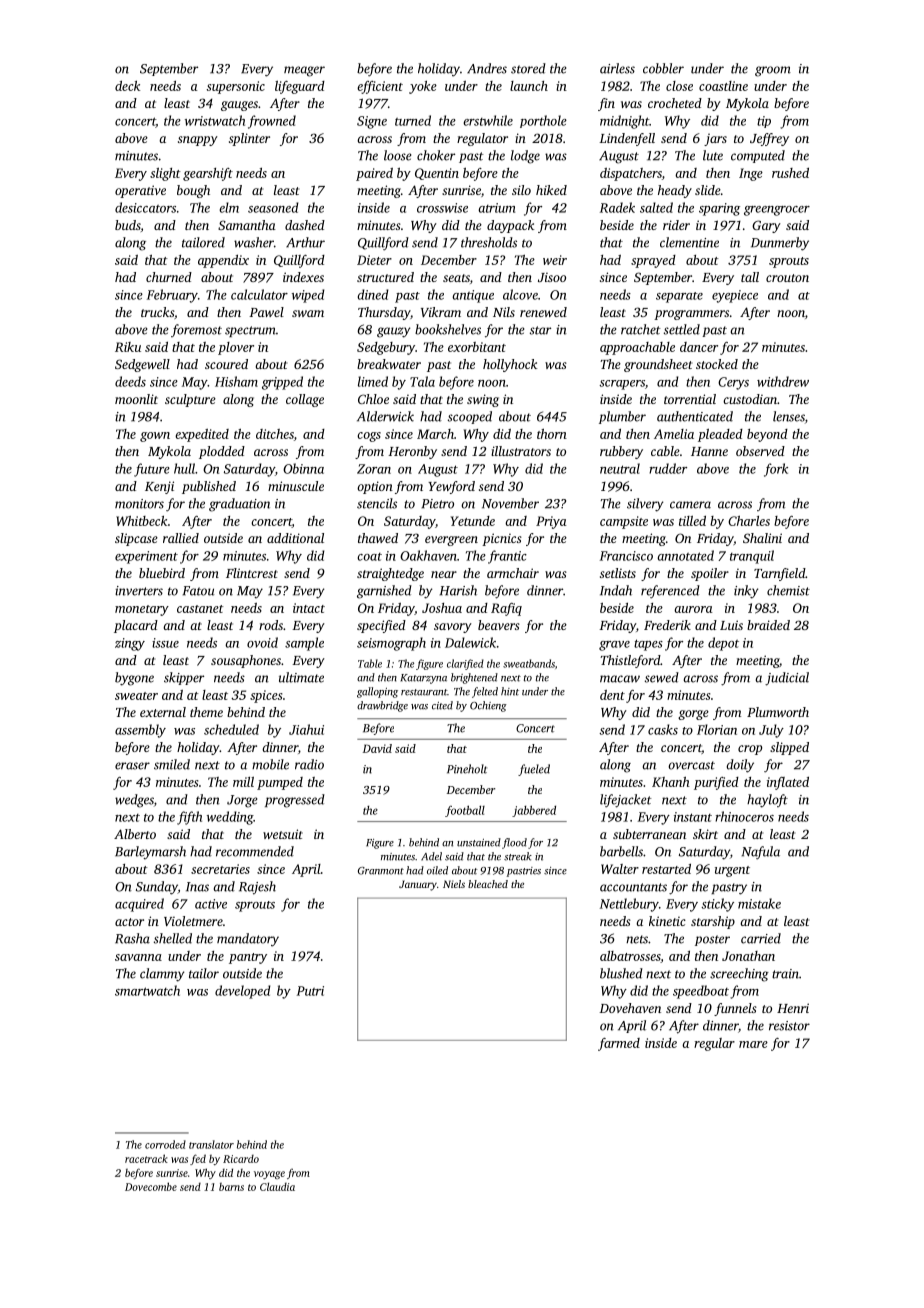  I want to click on regular, so click(714, 1044).
